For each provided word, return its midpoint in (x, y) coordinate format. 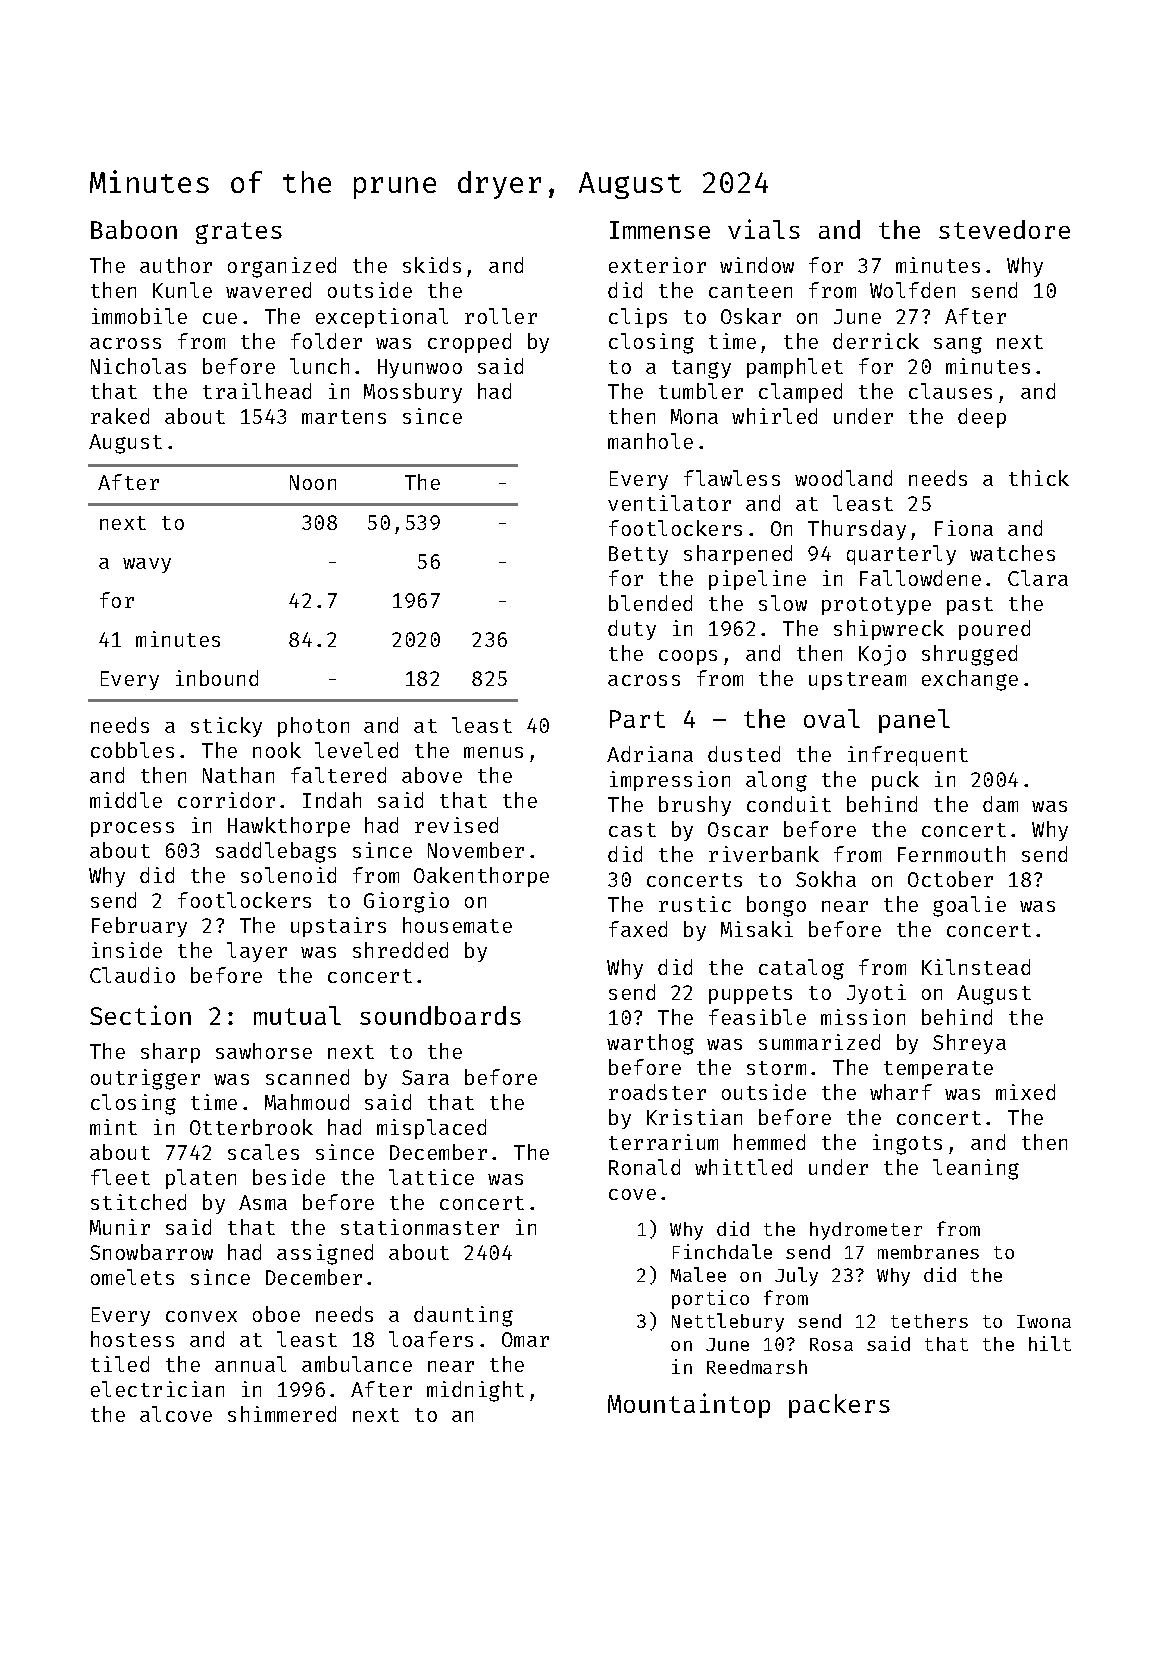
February (139, 927)
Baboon (134, 229)
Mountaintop (689, 1405)
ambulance (357, 1364)
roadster (657, 1092)
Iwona (1044, 1321)
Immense (660, 230)
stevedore (1004, 229)
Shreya (969, 1044)
